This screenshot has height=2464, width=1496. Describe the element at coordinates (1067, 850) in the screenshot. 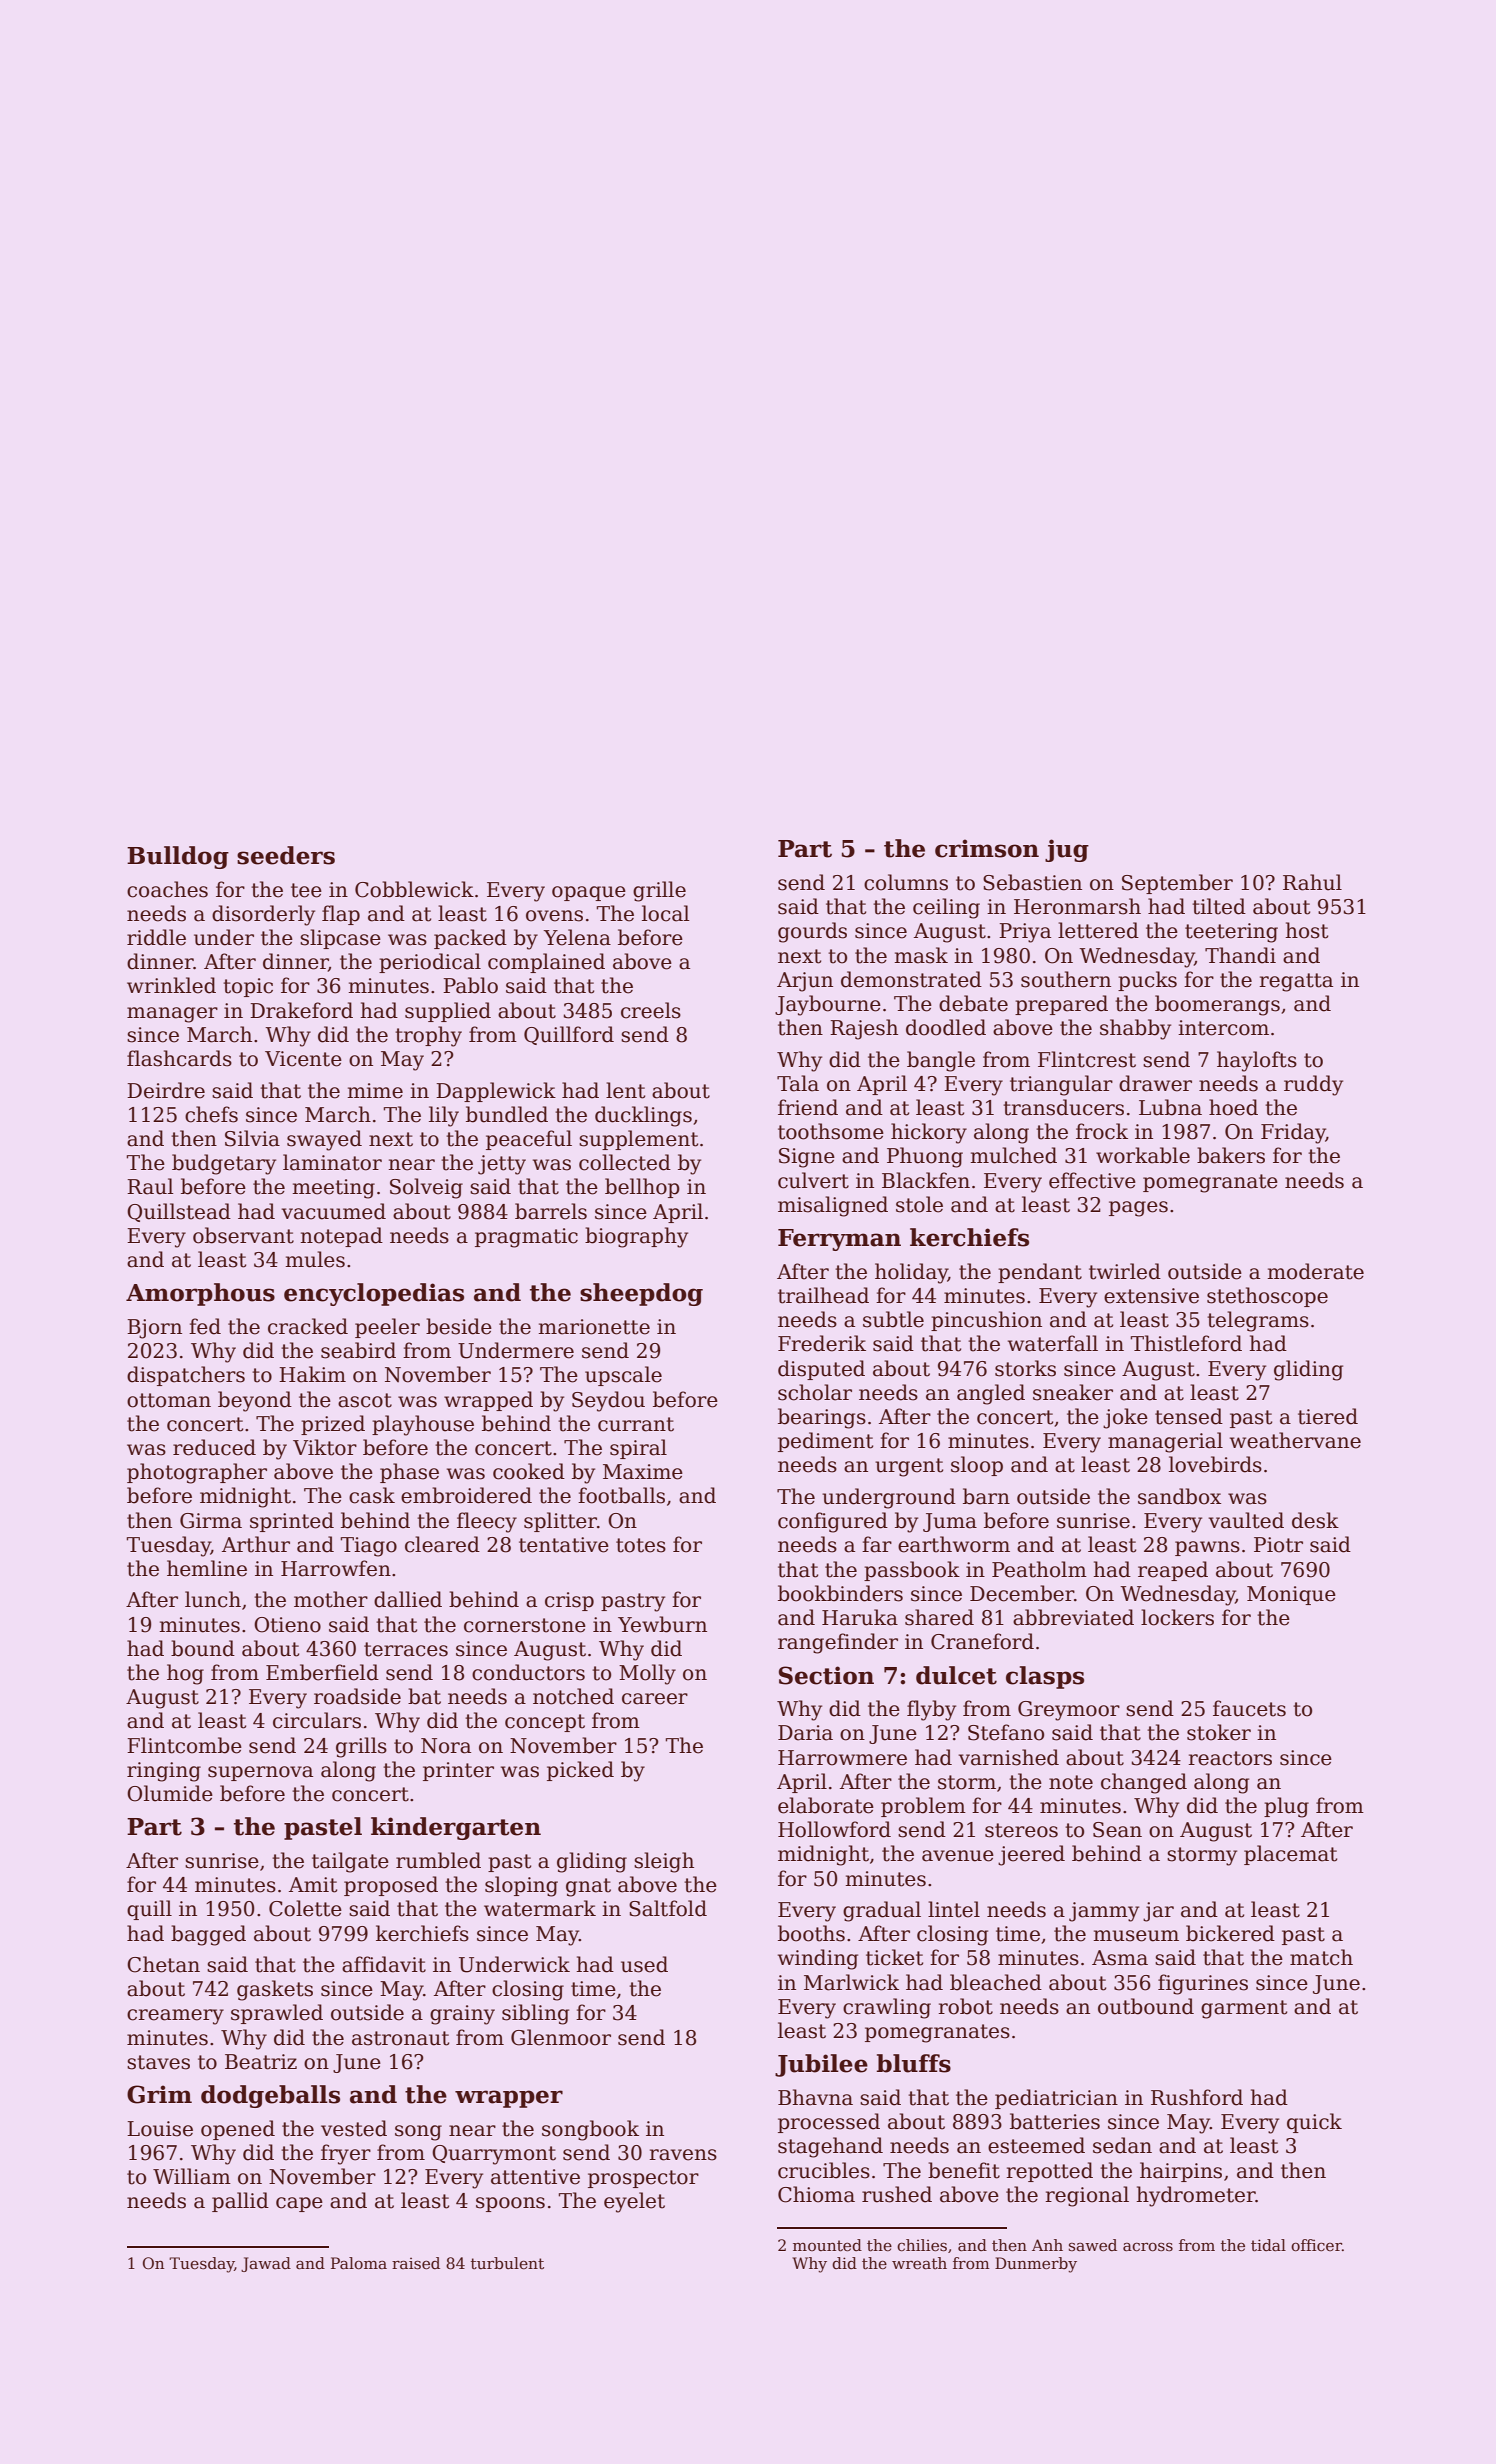

I see `jug` at that location.
